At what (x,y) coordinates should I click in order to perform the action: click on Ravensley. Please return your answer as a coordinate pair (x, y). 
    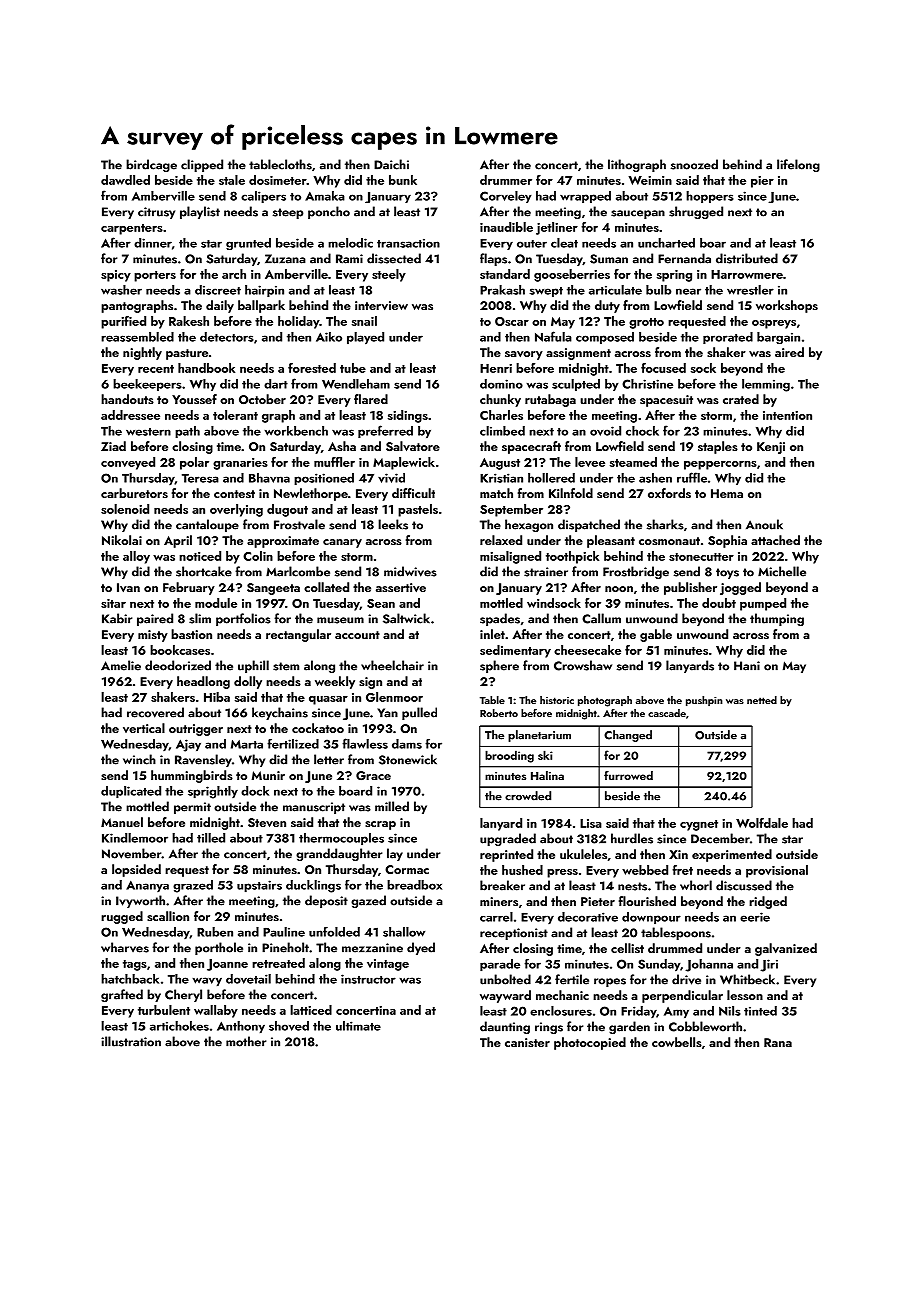
    Looking at the image, I should click on (203, 760).
